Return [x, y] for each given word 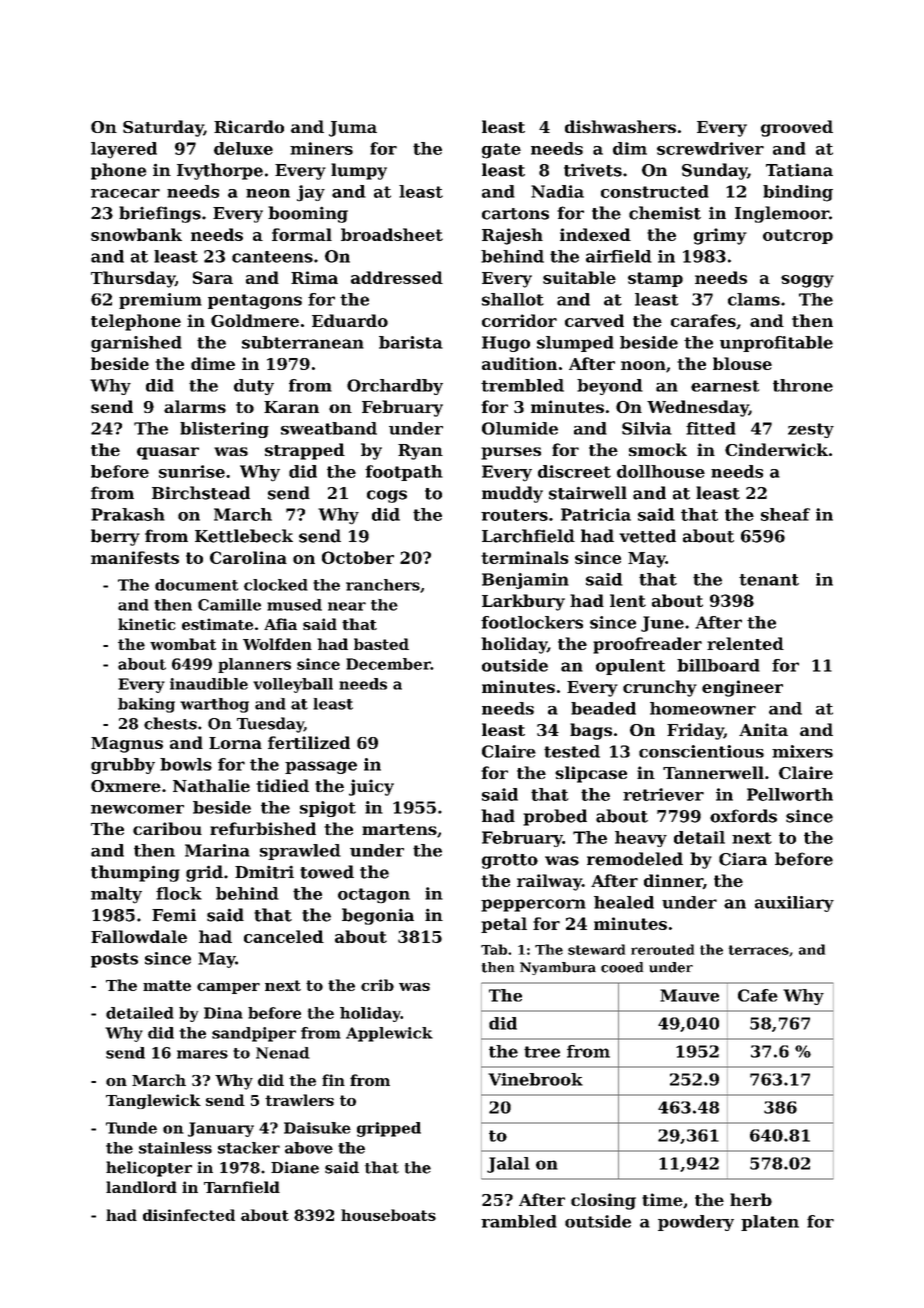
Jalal [508, 1165]
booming [308, 214]
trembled [522, 385]
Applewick [389, 1034]
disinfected [189, 1215]
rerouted [662, 949]
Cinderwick [776, 449]
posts [114, 960]
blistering [224, 430]
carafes [703, 320]
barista [411, 342]
